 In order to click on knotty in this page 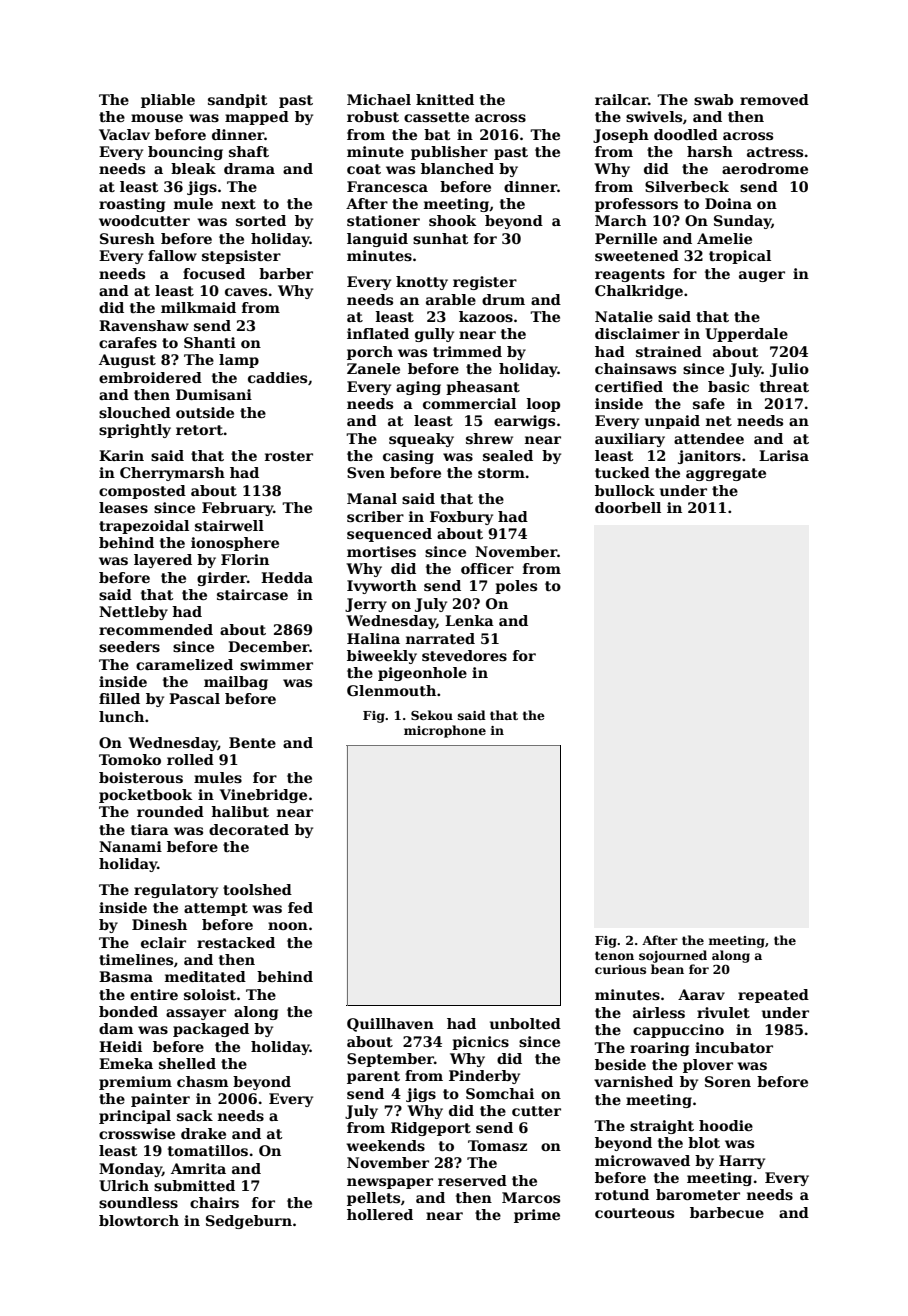, I will do `click(422, 283)`.
